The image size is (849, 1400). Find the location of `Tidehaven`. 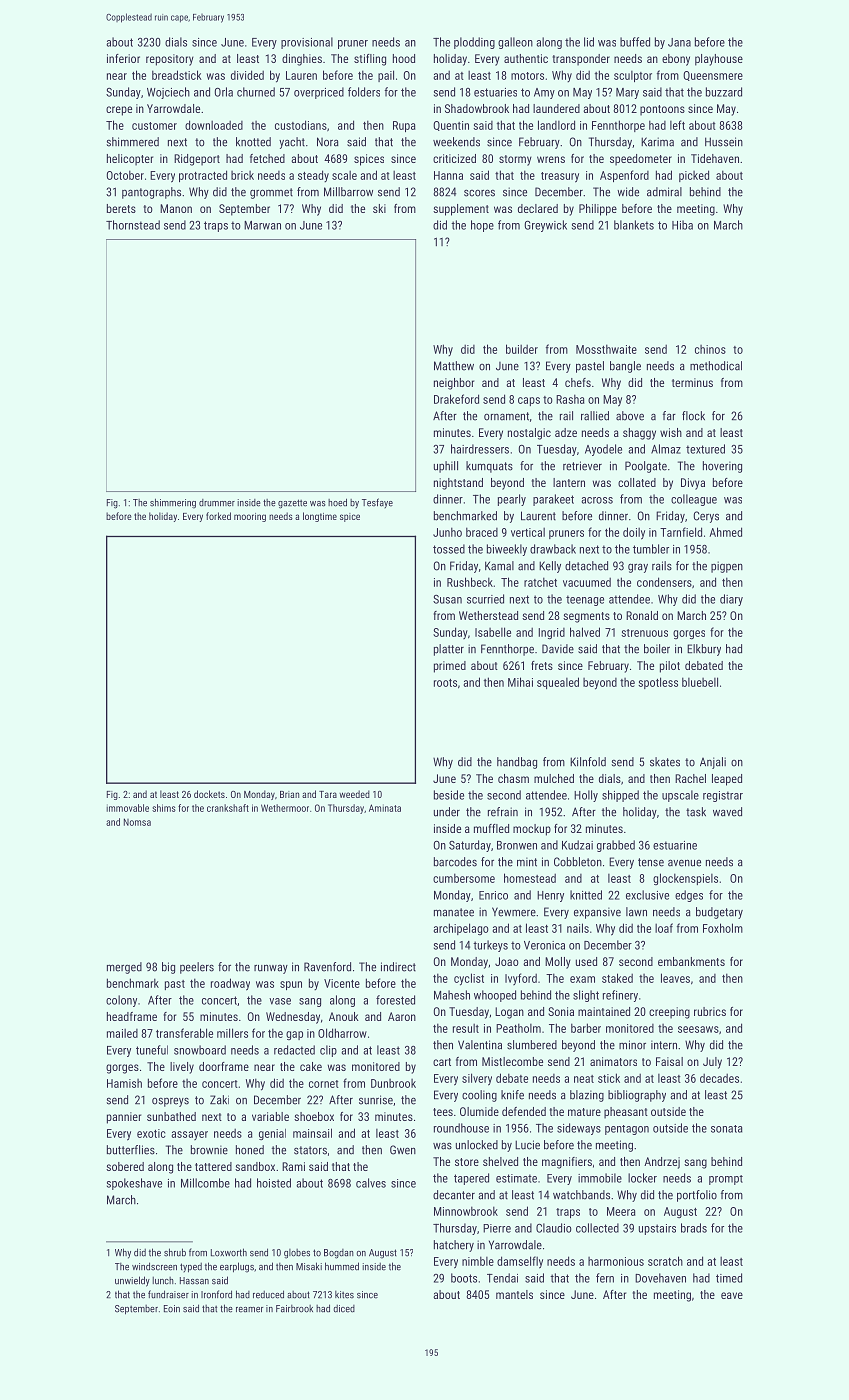

Tidehaven is located at coordinates (715, 158).
